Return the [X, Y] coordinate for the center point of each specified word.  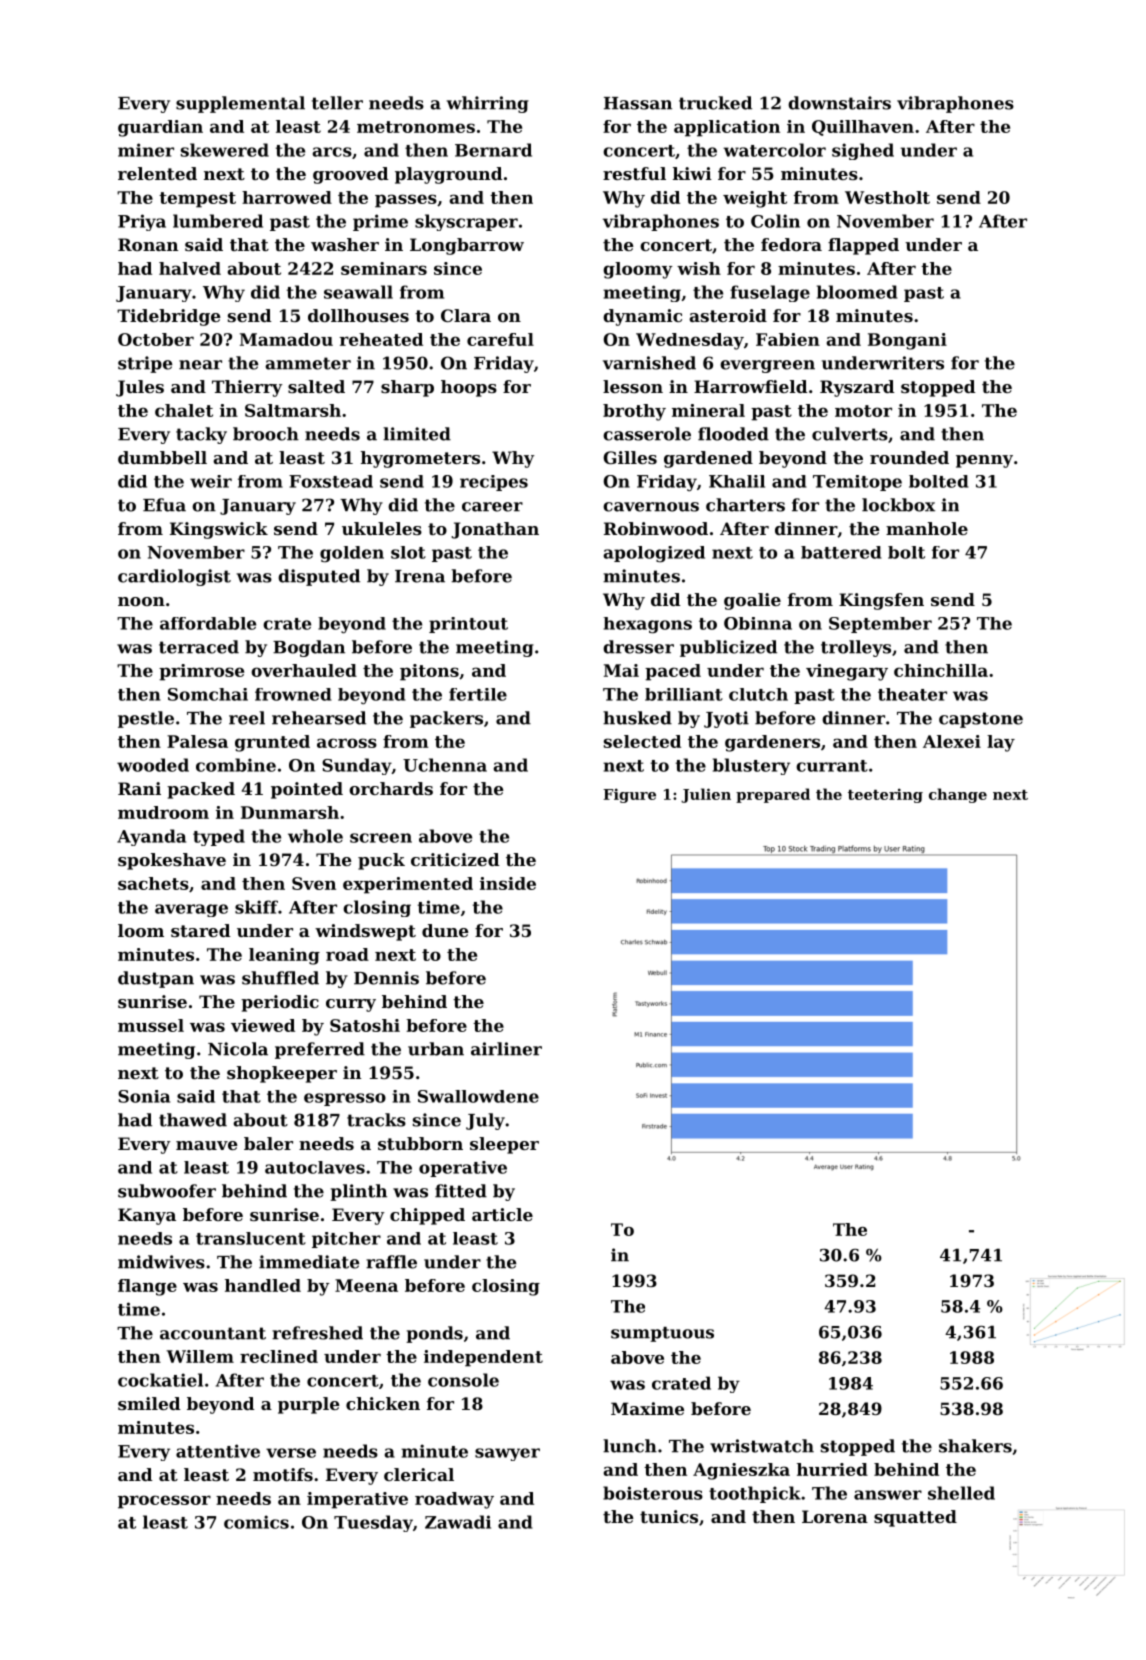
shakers [975, 1446]
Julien [706, 795]
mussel [151, 1025]
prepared [773, 795]
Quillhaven [863, 128]
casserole [647, 434]
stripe [145, 364]
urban [436, 1049]
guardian [160, 128]
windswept [365, 932]
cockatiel [160, 1380]
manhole [927, 528]
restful [634, 173]
